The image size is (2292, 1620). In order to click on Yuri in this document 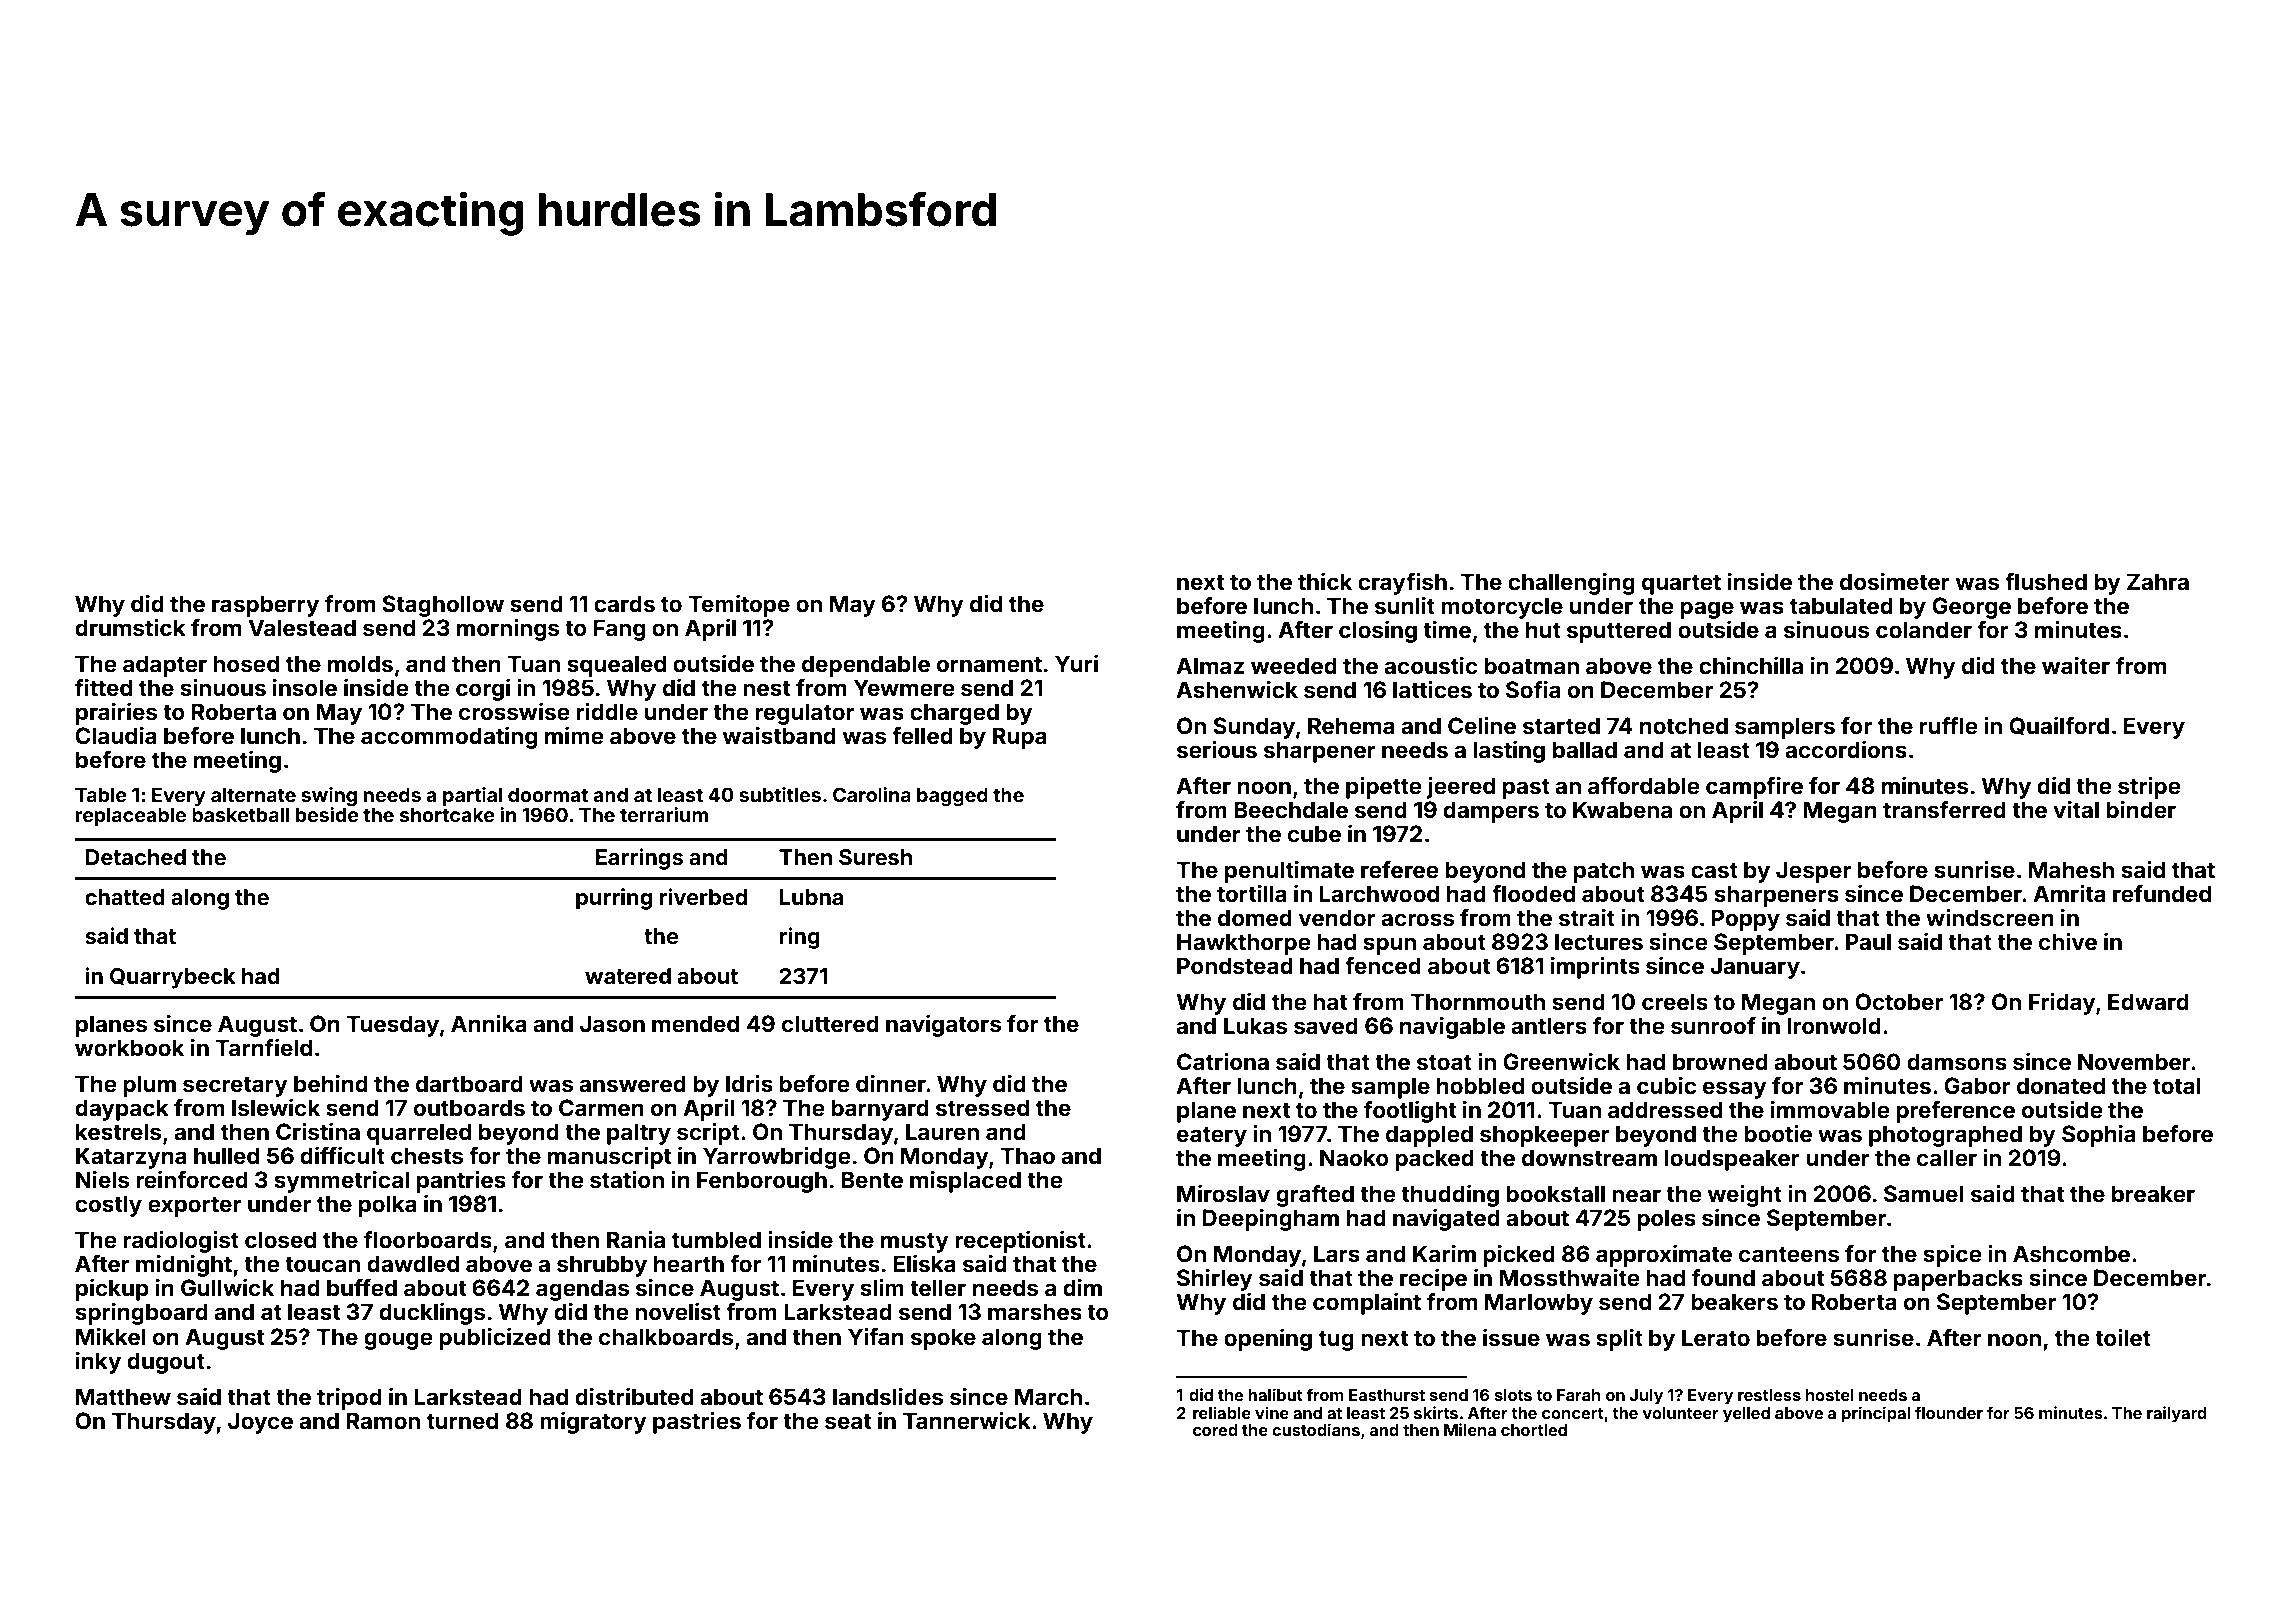, I will do `click(1076, 663)`.
